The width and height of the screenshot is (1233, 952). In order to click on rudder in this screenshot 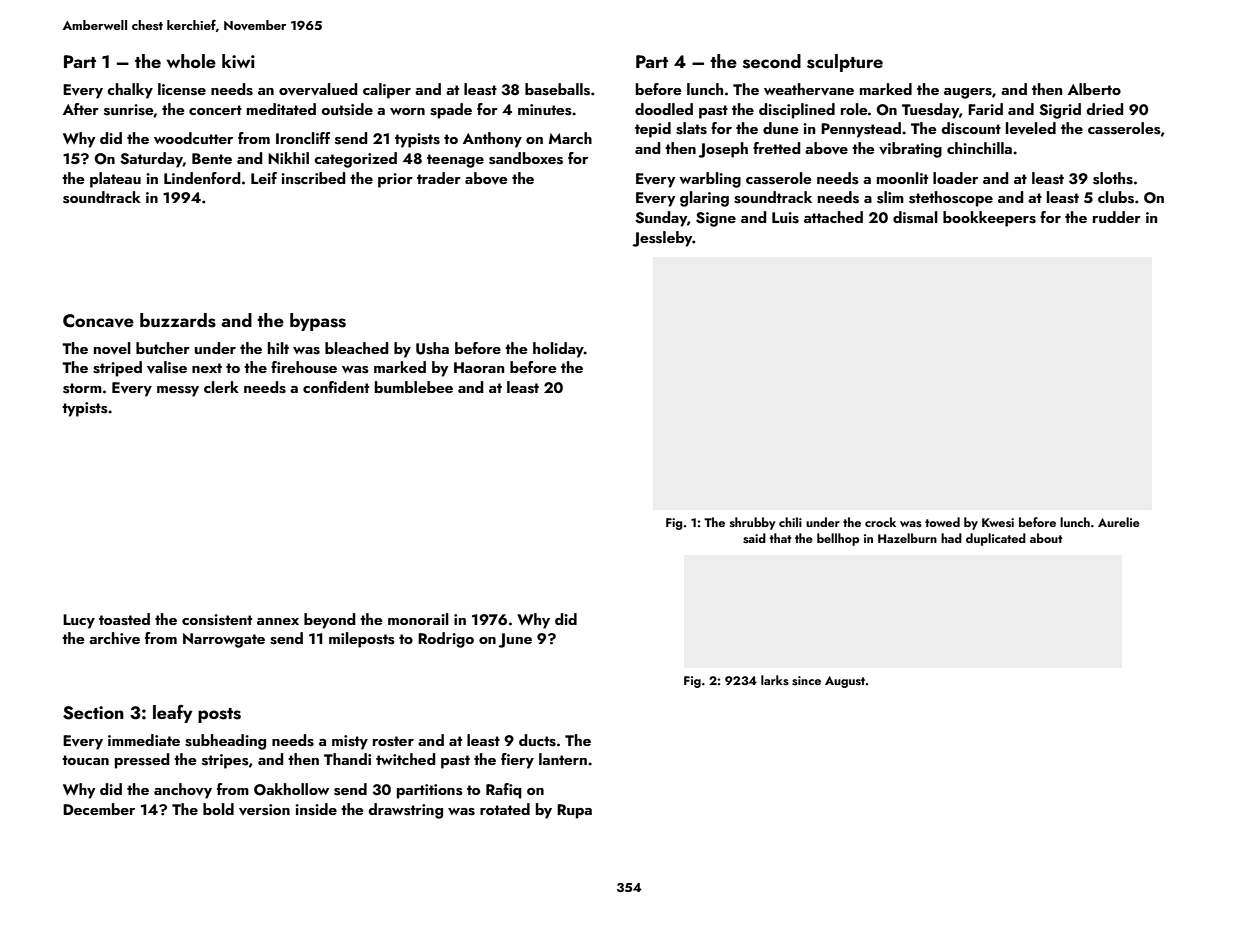, I will do `click(1117, 217)`.
